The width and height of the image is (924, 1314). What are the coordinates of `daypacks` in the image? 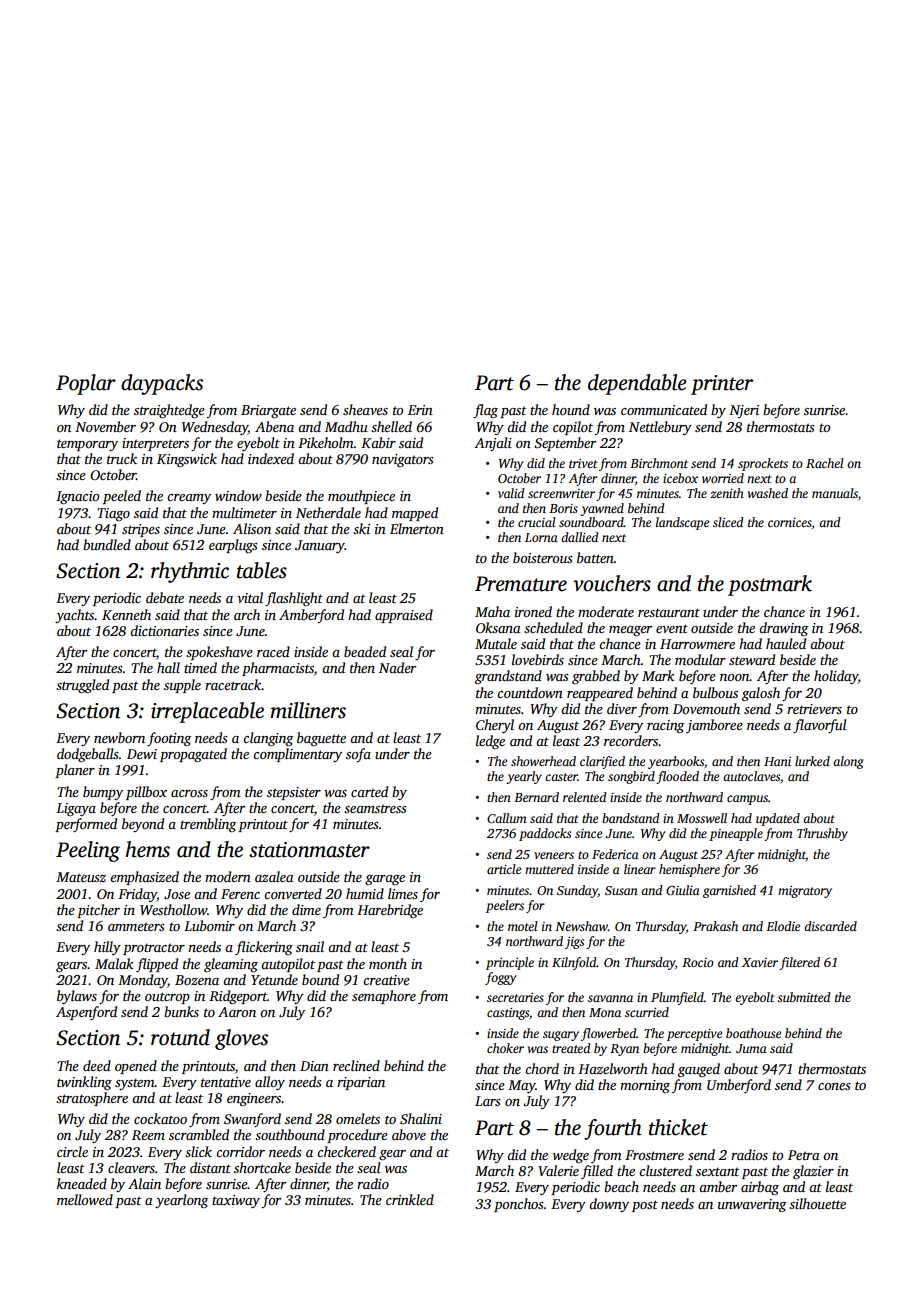 It's located at (162, 384).
